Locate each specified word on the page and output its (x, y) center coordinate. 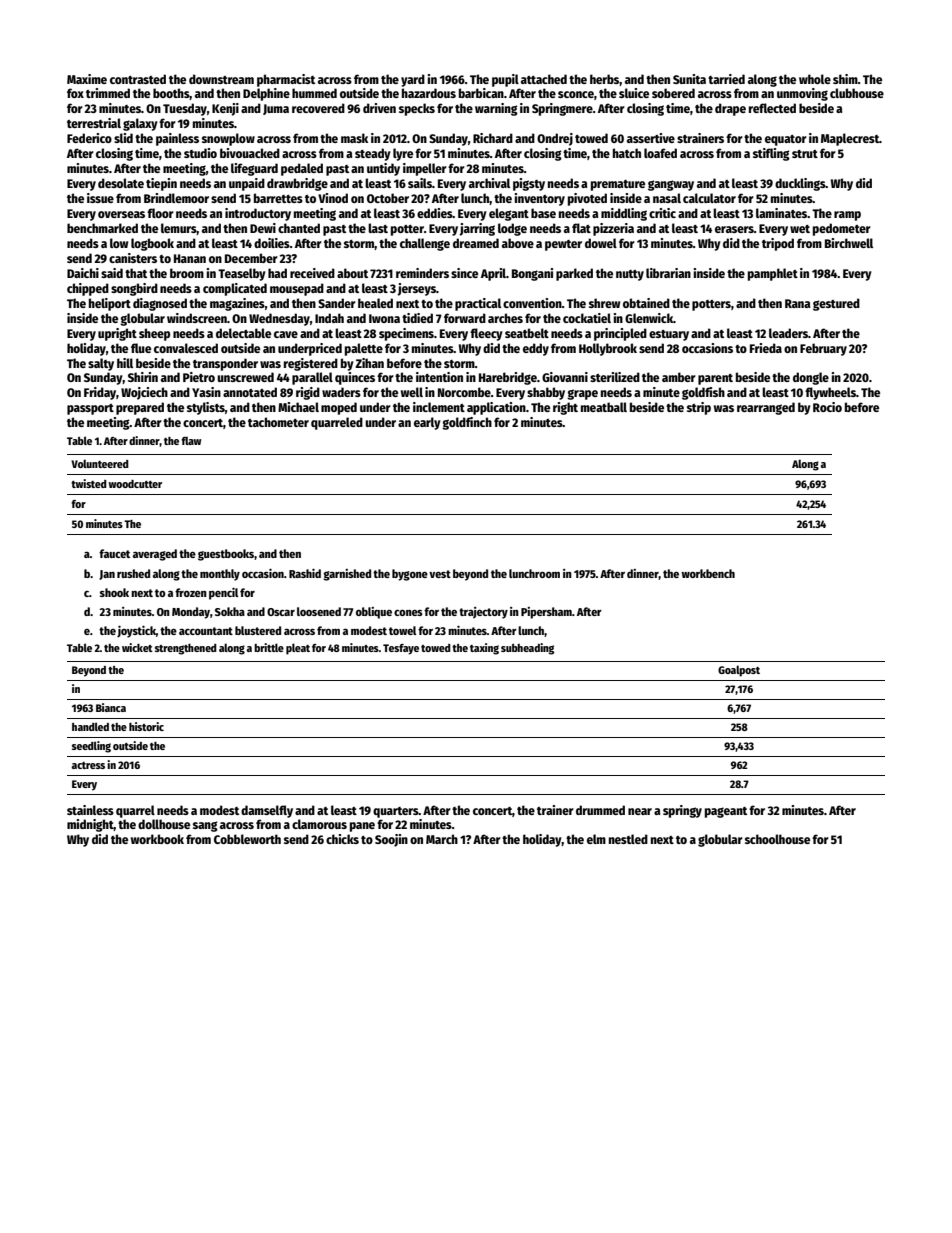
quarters (396, 812)
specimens (406, 334)
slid (123, 138)
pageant (726, 812)
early (427, 423)
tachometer (278, 422)
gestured (836, 304)
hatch (627, 153)
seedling (91, 747)
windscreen (197, 318)
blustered (258, 630)
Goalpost (739, 671)
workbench (708, 573)
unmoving (802, 94)
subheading (527, 649)
